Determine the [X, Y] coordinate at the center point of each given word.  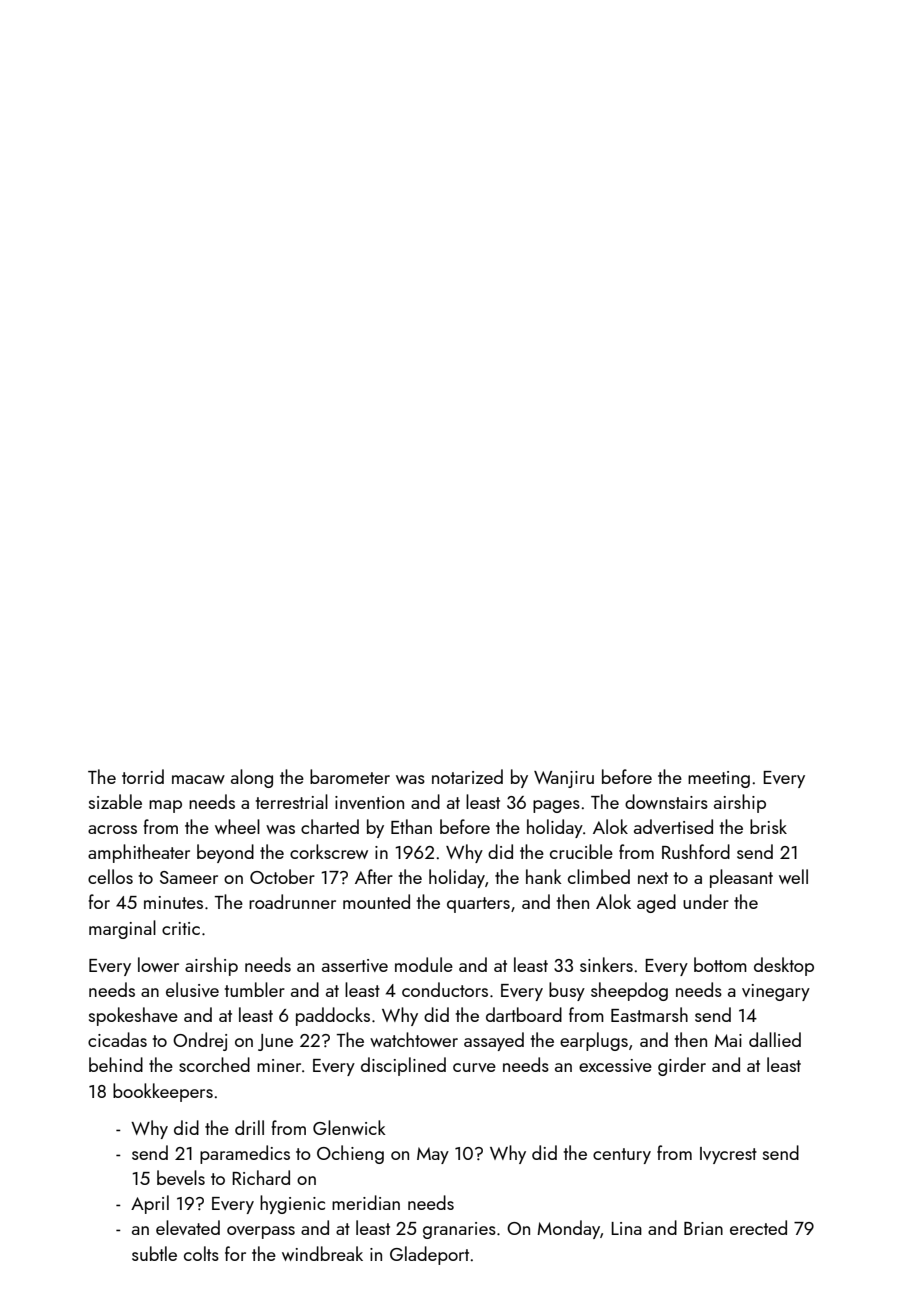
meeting [719, 779]
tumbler [255, 989]
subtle [154, 1253]
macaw [198, 779]
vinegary [776, 992]
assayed [494, 1041]
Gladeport [429, 1255]
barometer [350, 776]
